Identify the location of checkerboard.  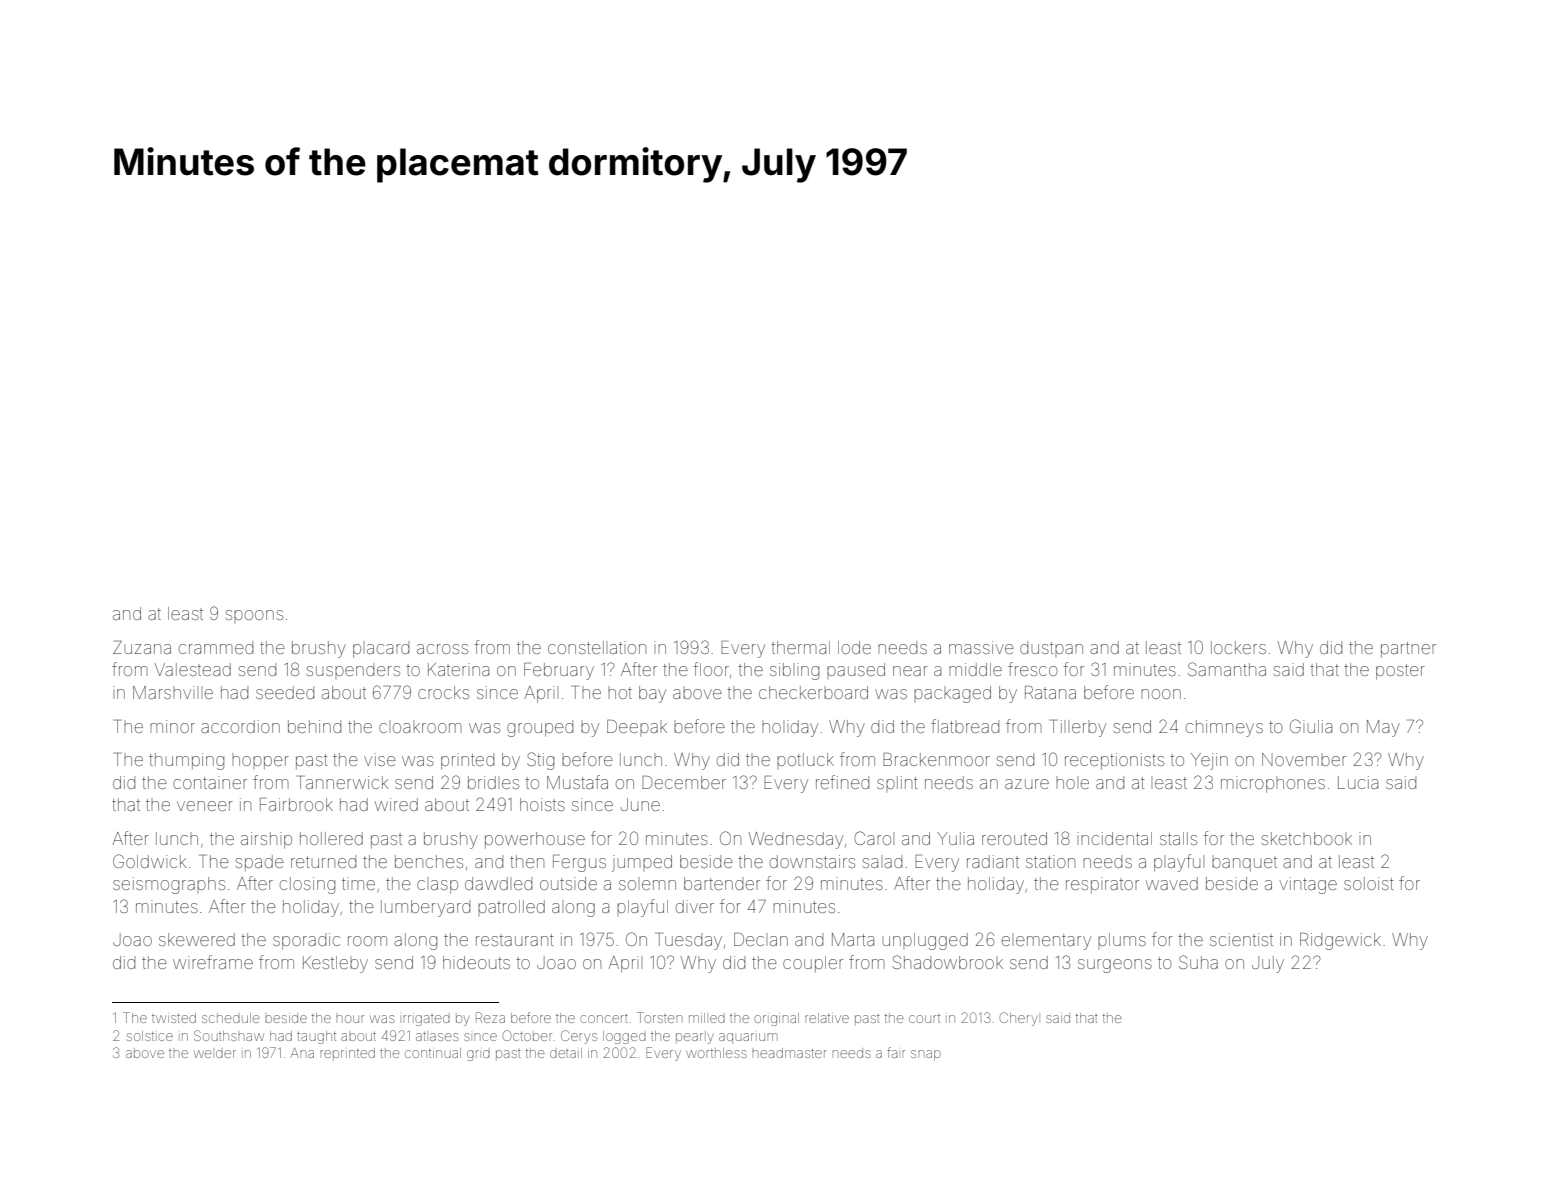
(813, 692).
